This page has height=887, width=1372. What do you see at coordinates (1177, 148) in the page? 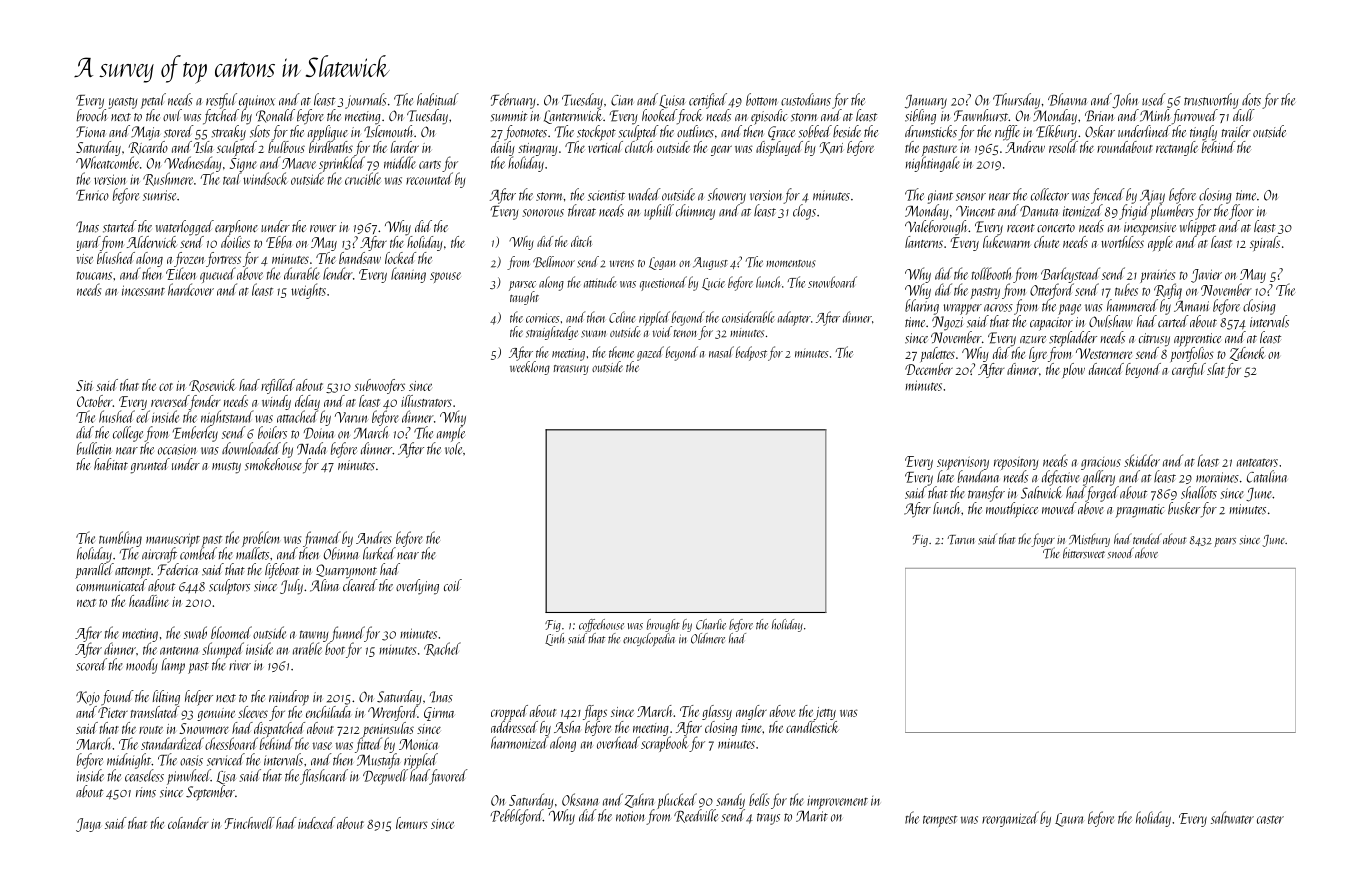
I see `rectangle` at bounding box center [1177, 148].
